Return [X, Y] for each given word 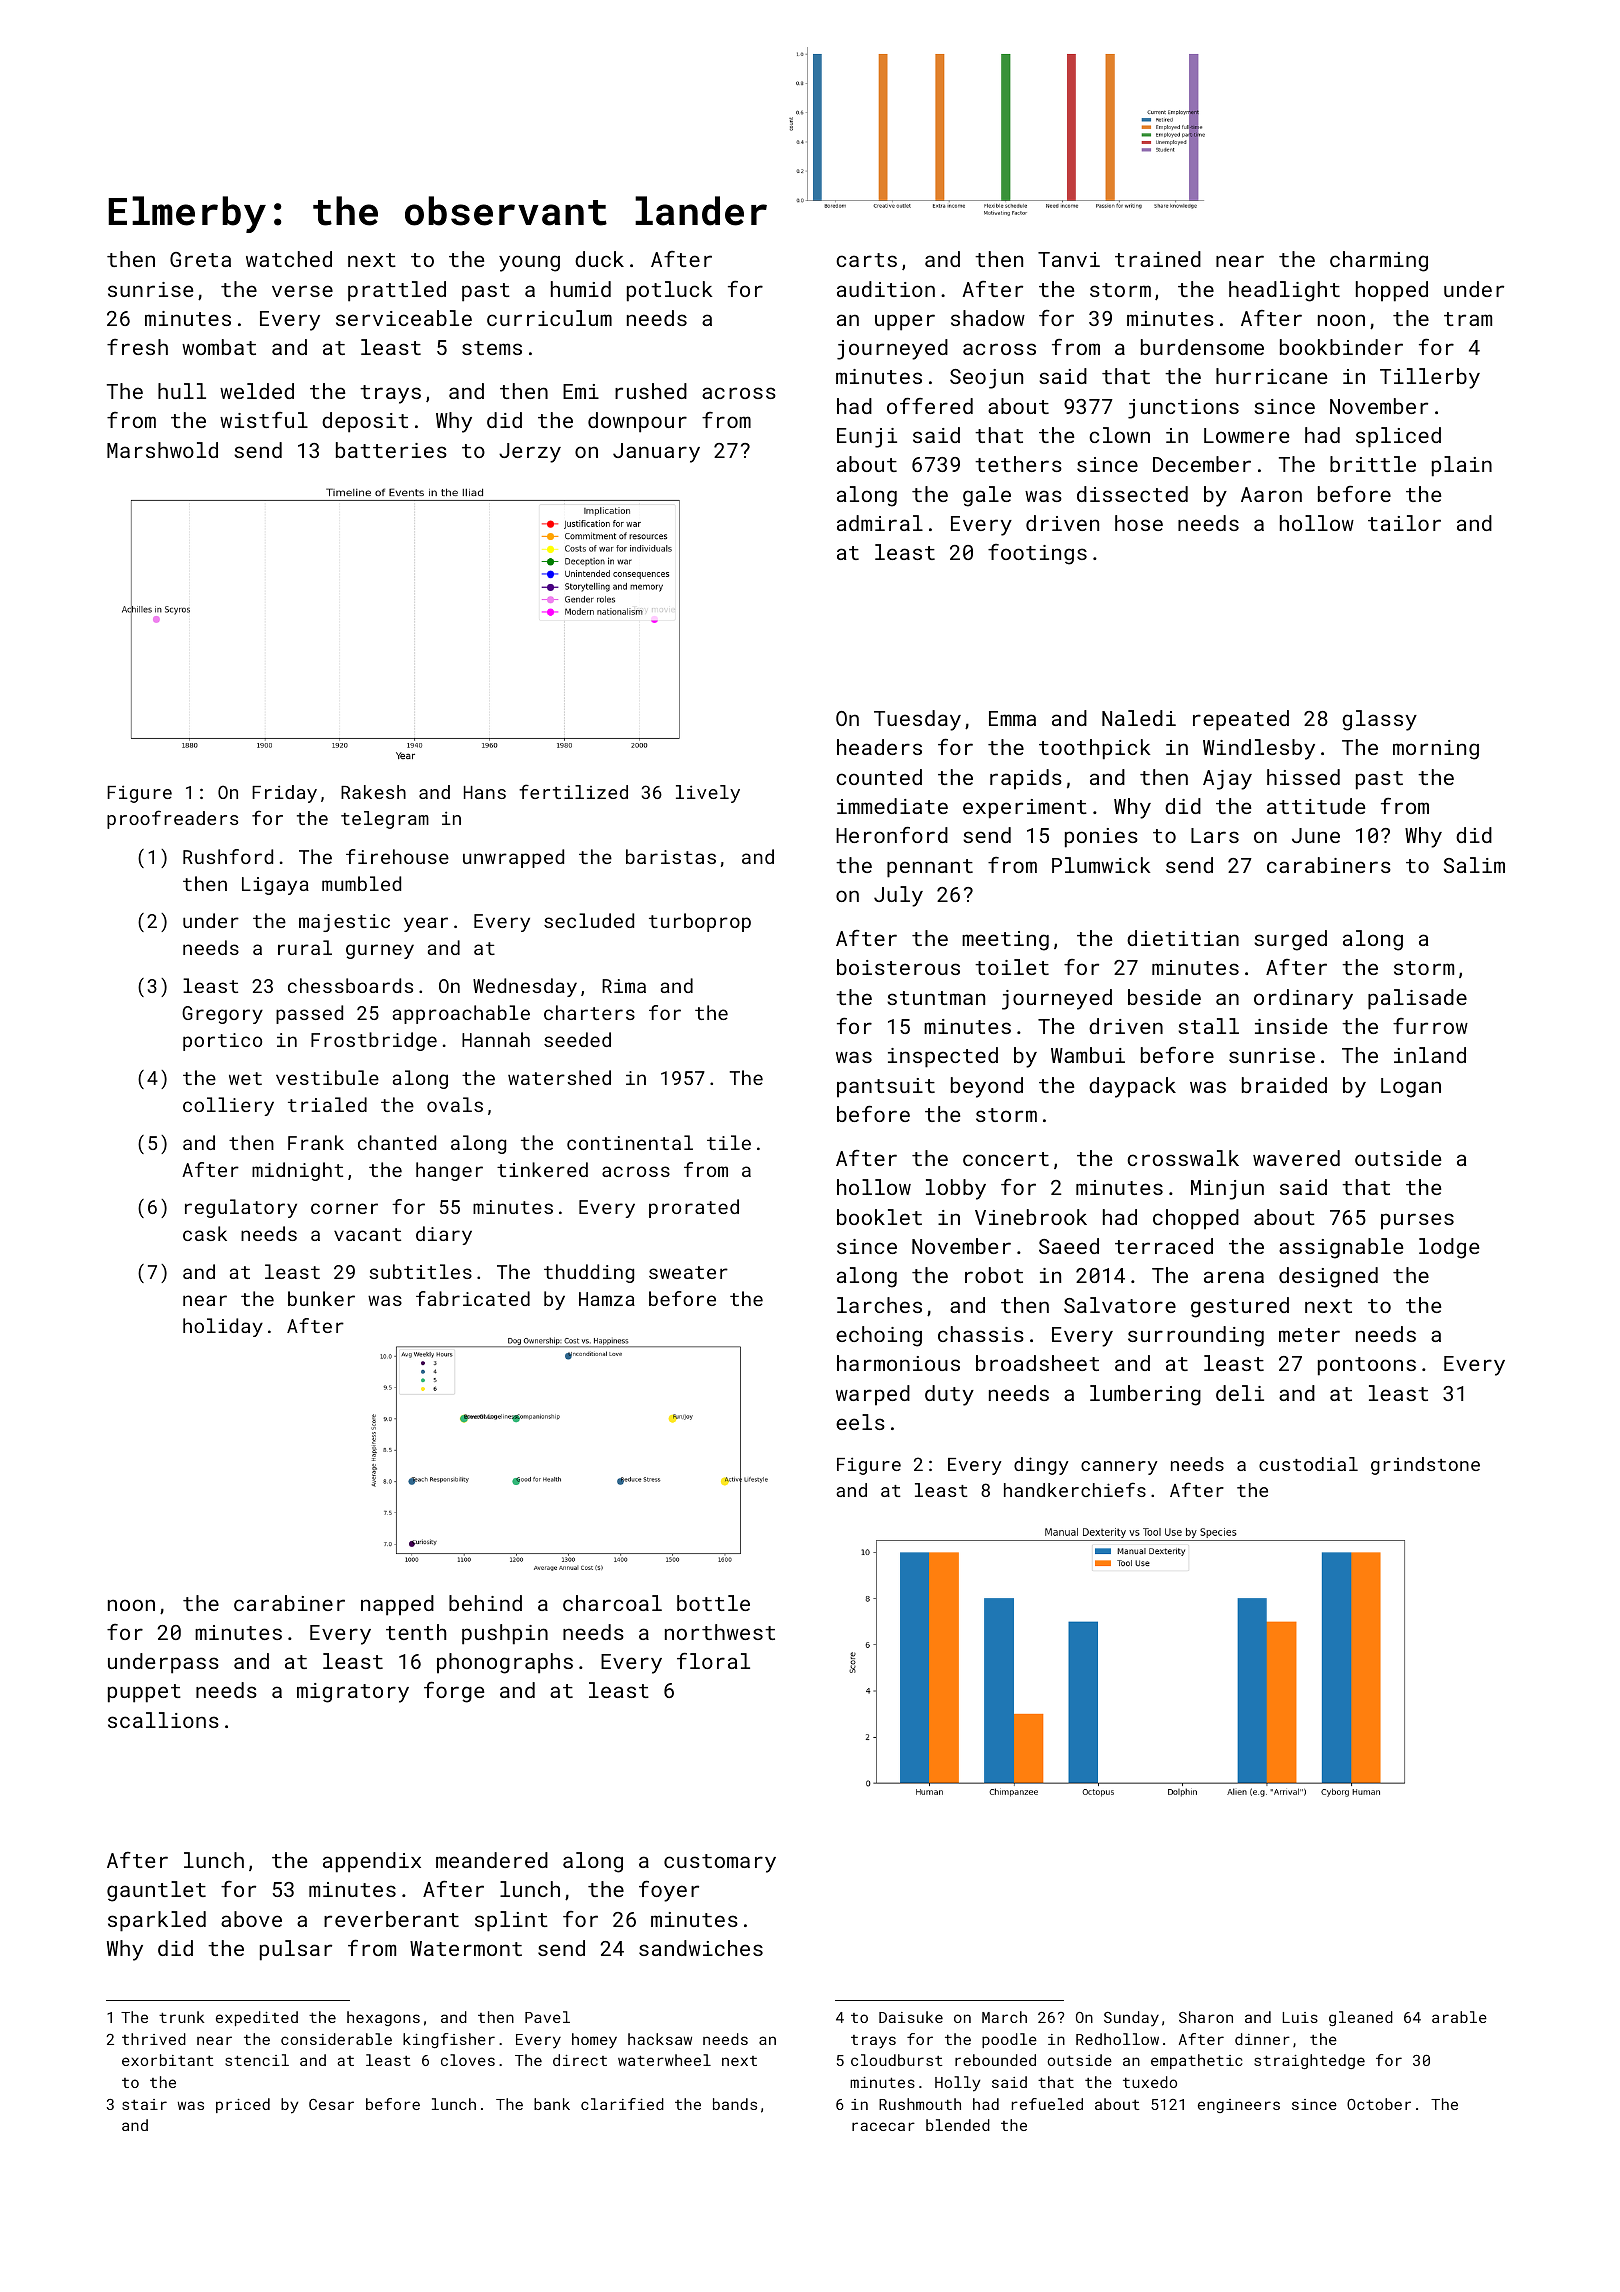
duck [599, 259]
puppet [144, 1693]
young [529, 263]
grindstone [1425, 1466]
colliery [228, 1106]
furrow [1430, 1026]
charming [1379, 261]
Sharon [1206, 2017]
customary [720, 1863]
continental [630, 1142]
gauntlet [156, 1891]
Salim [1474, 865]
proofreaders [172, 819]
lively [708, 794]
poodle [1009, 2040]
